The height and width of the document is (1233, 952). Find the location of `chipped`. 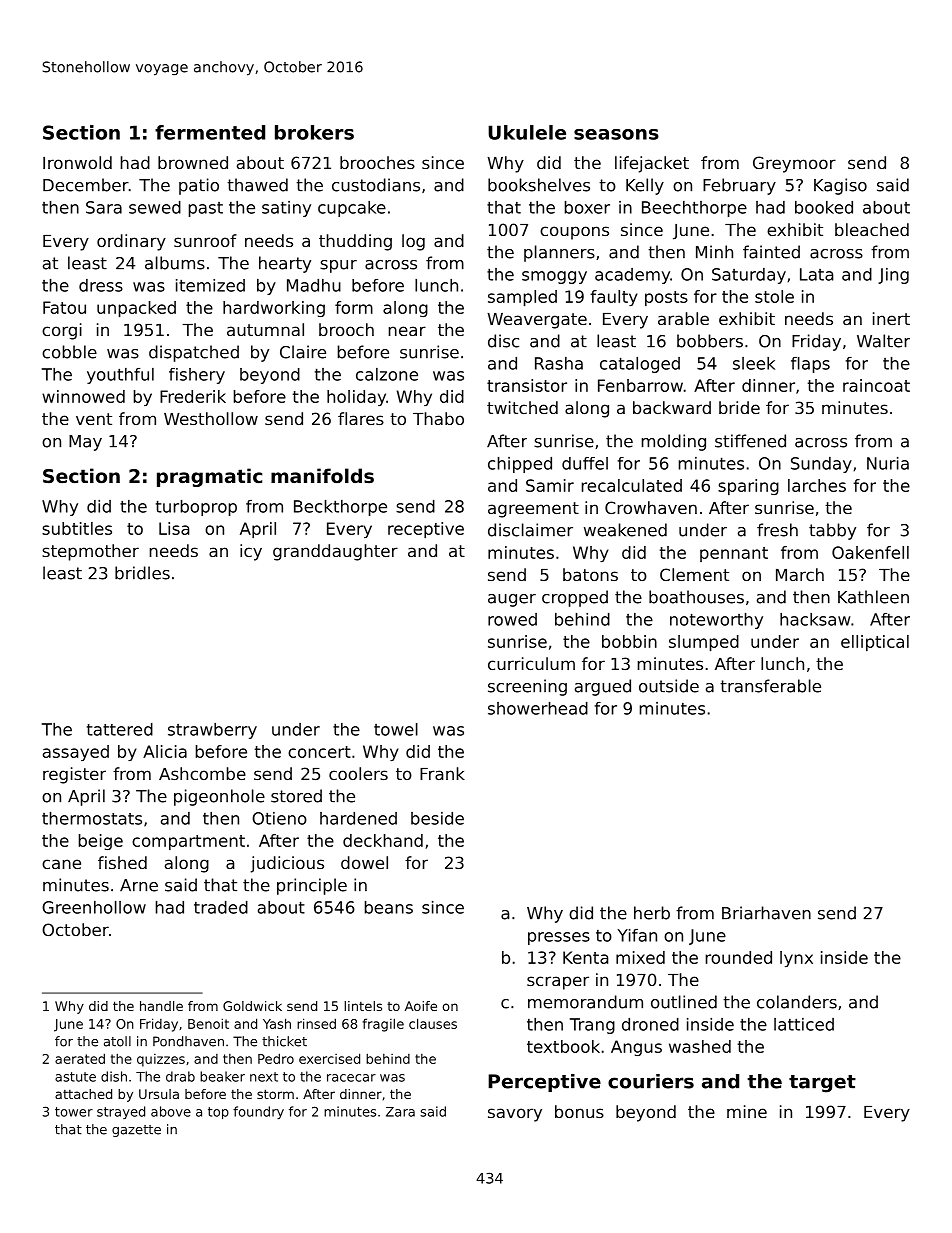

chipped is located at coordinates (520, 465).
